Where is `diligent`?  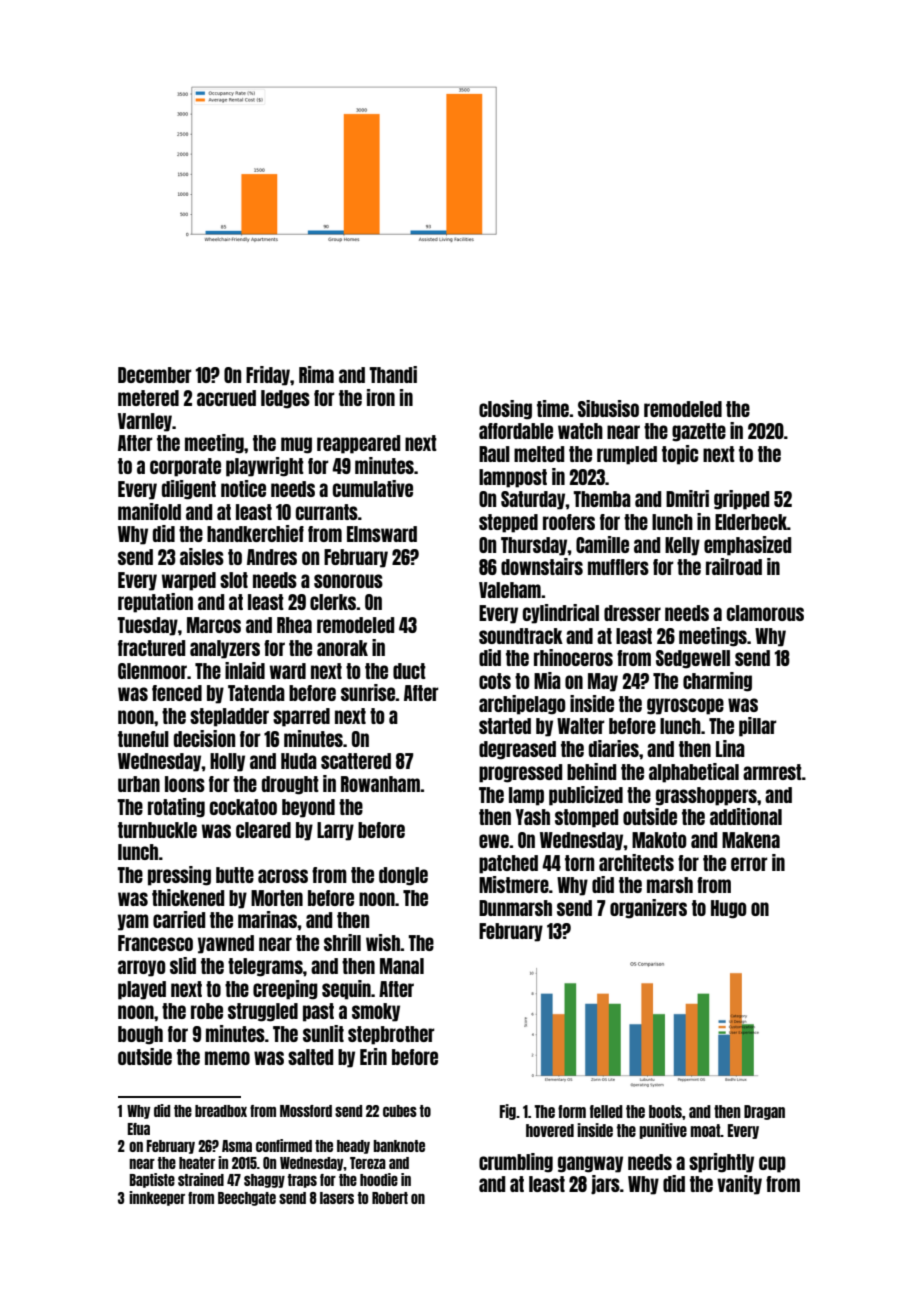
diligent is located at coordinates (189, 490).
